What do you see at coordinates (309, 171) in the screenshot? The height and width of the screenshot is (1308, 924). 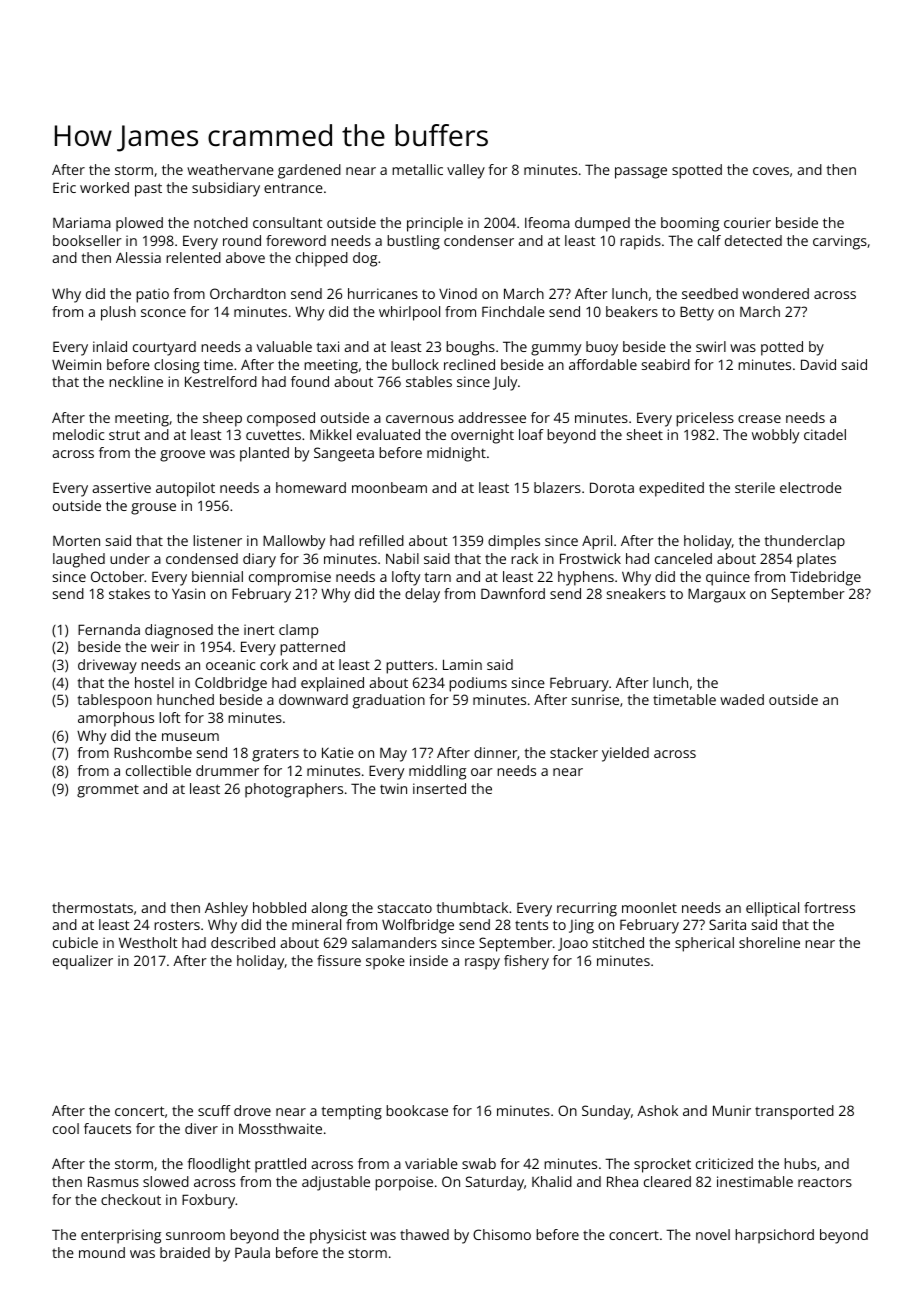 I see `gardened` at bounding box center [309, 171].
